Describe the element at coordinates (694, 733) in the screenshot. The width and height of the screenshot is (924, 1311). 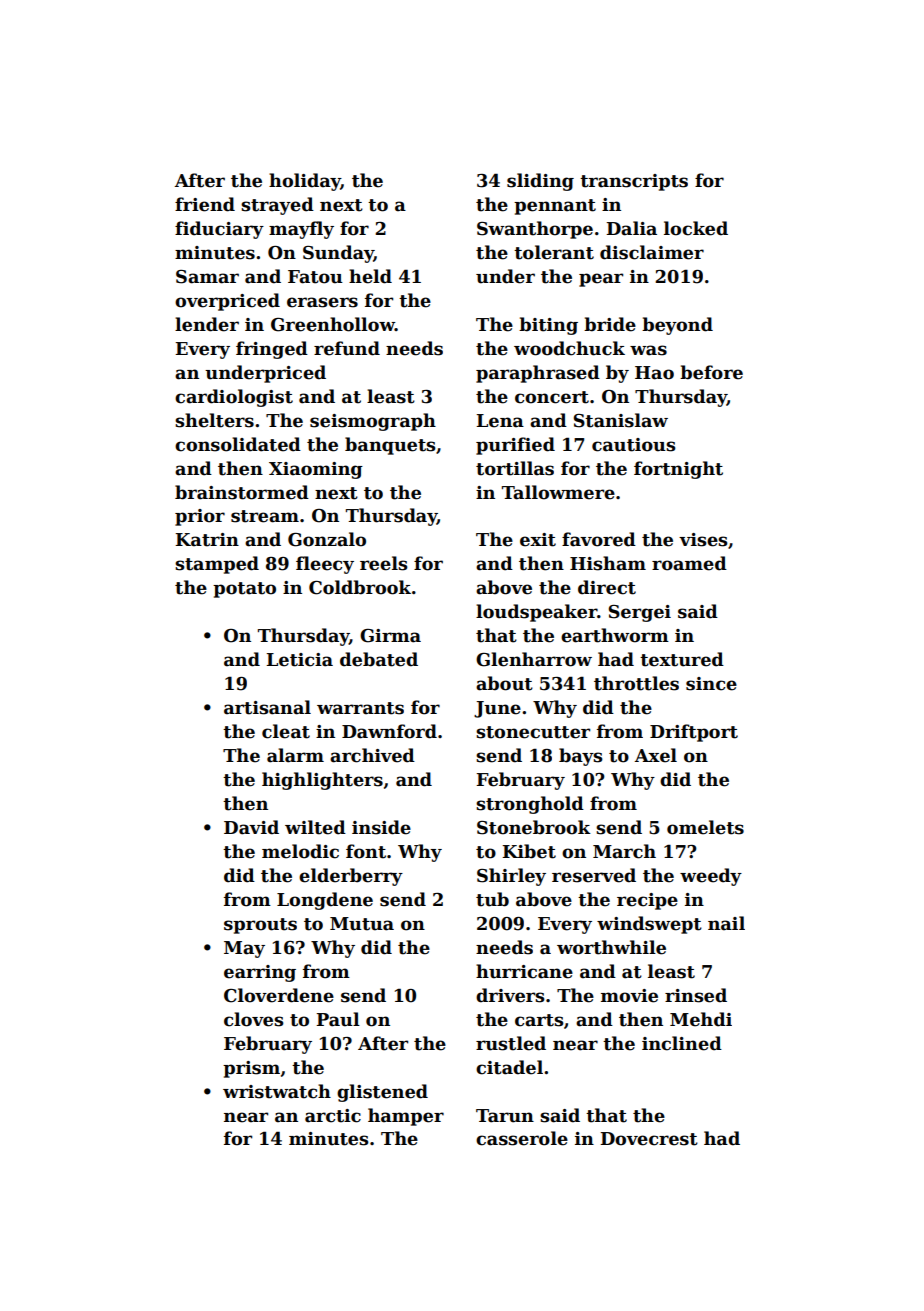
I see `Driftport` at that location.
